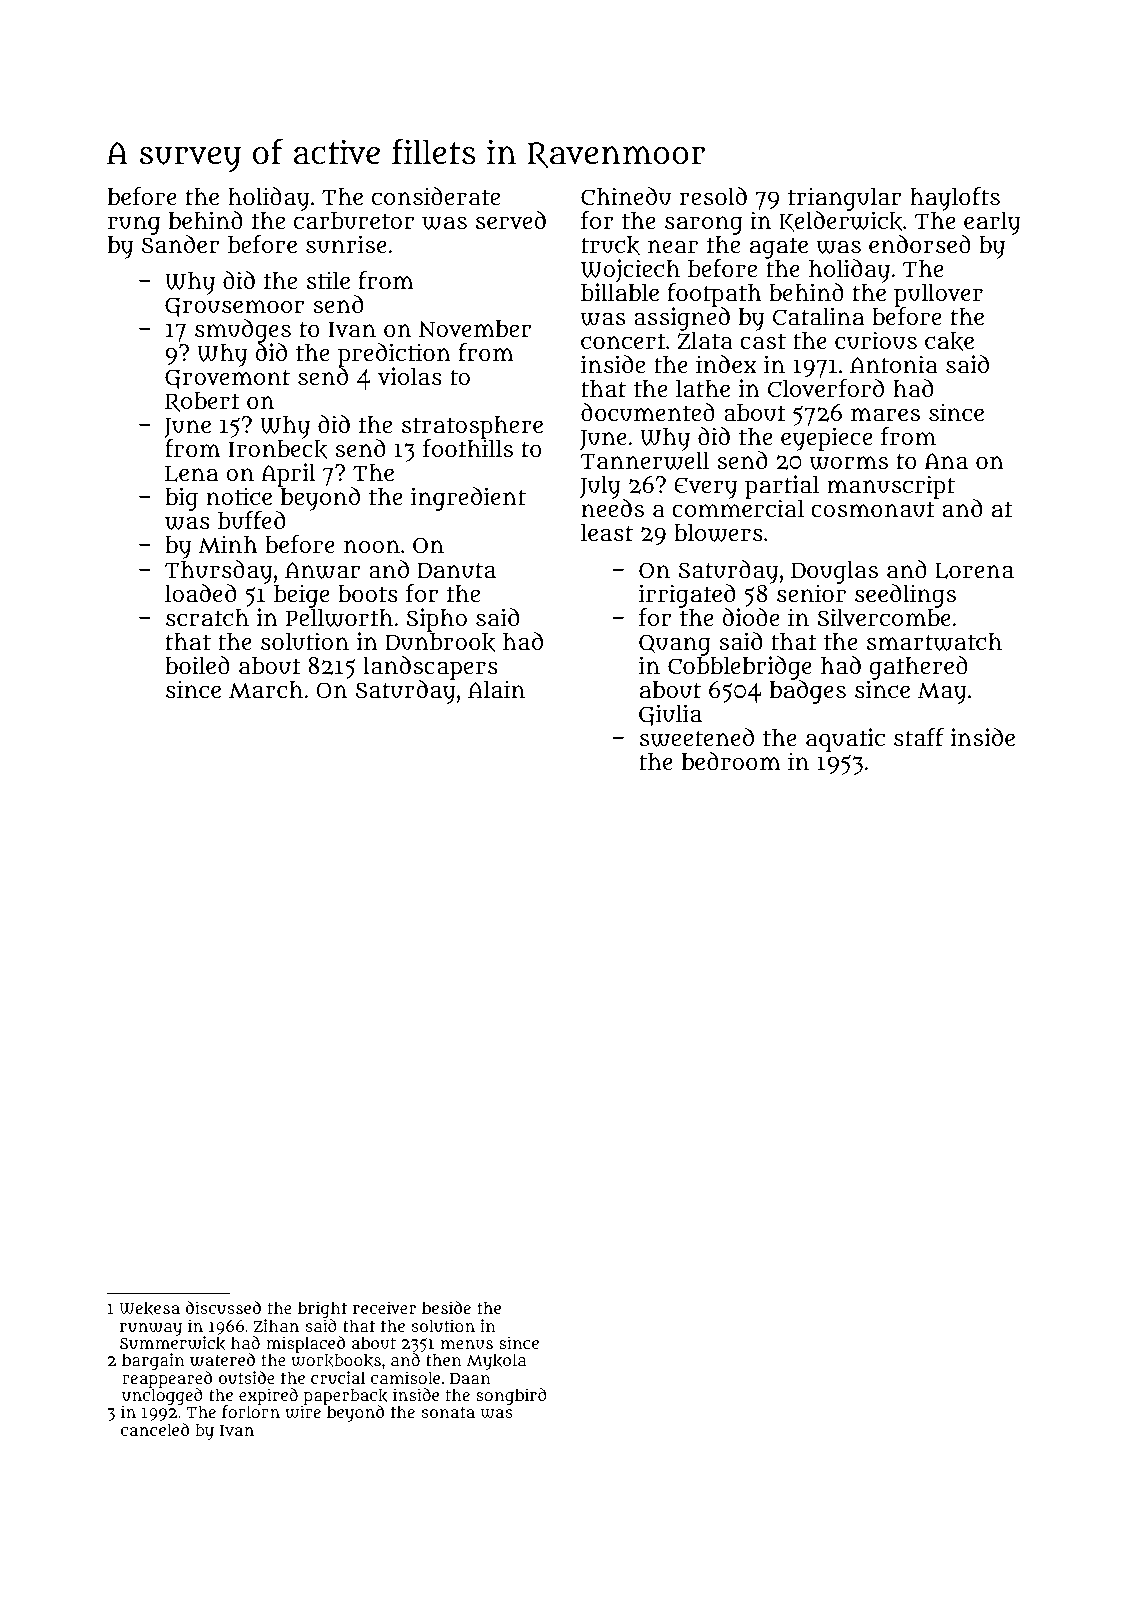 This screenshot has height=1604, width=1129. I want to click on Wekesa, so click(149, 1308).
